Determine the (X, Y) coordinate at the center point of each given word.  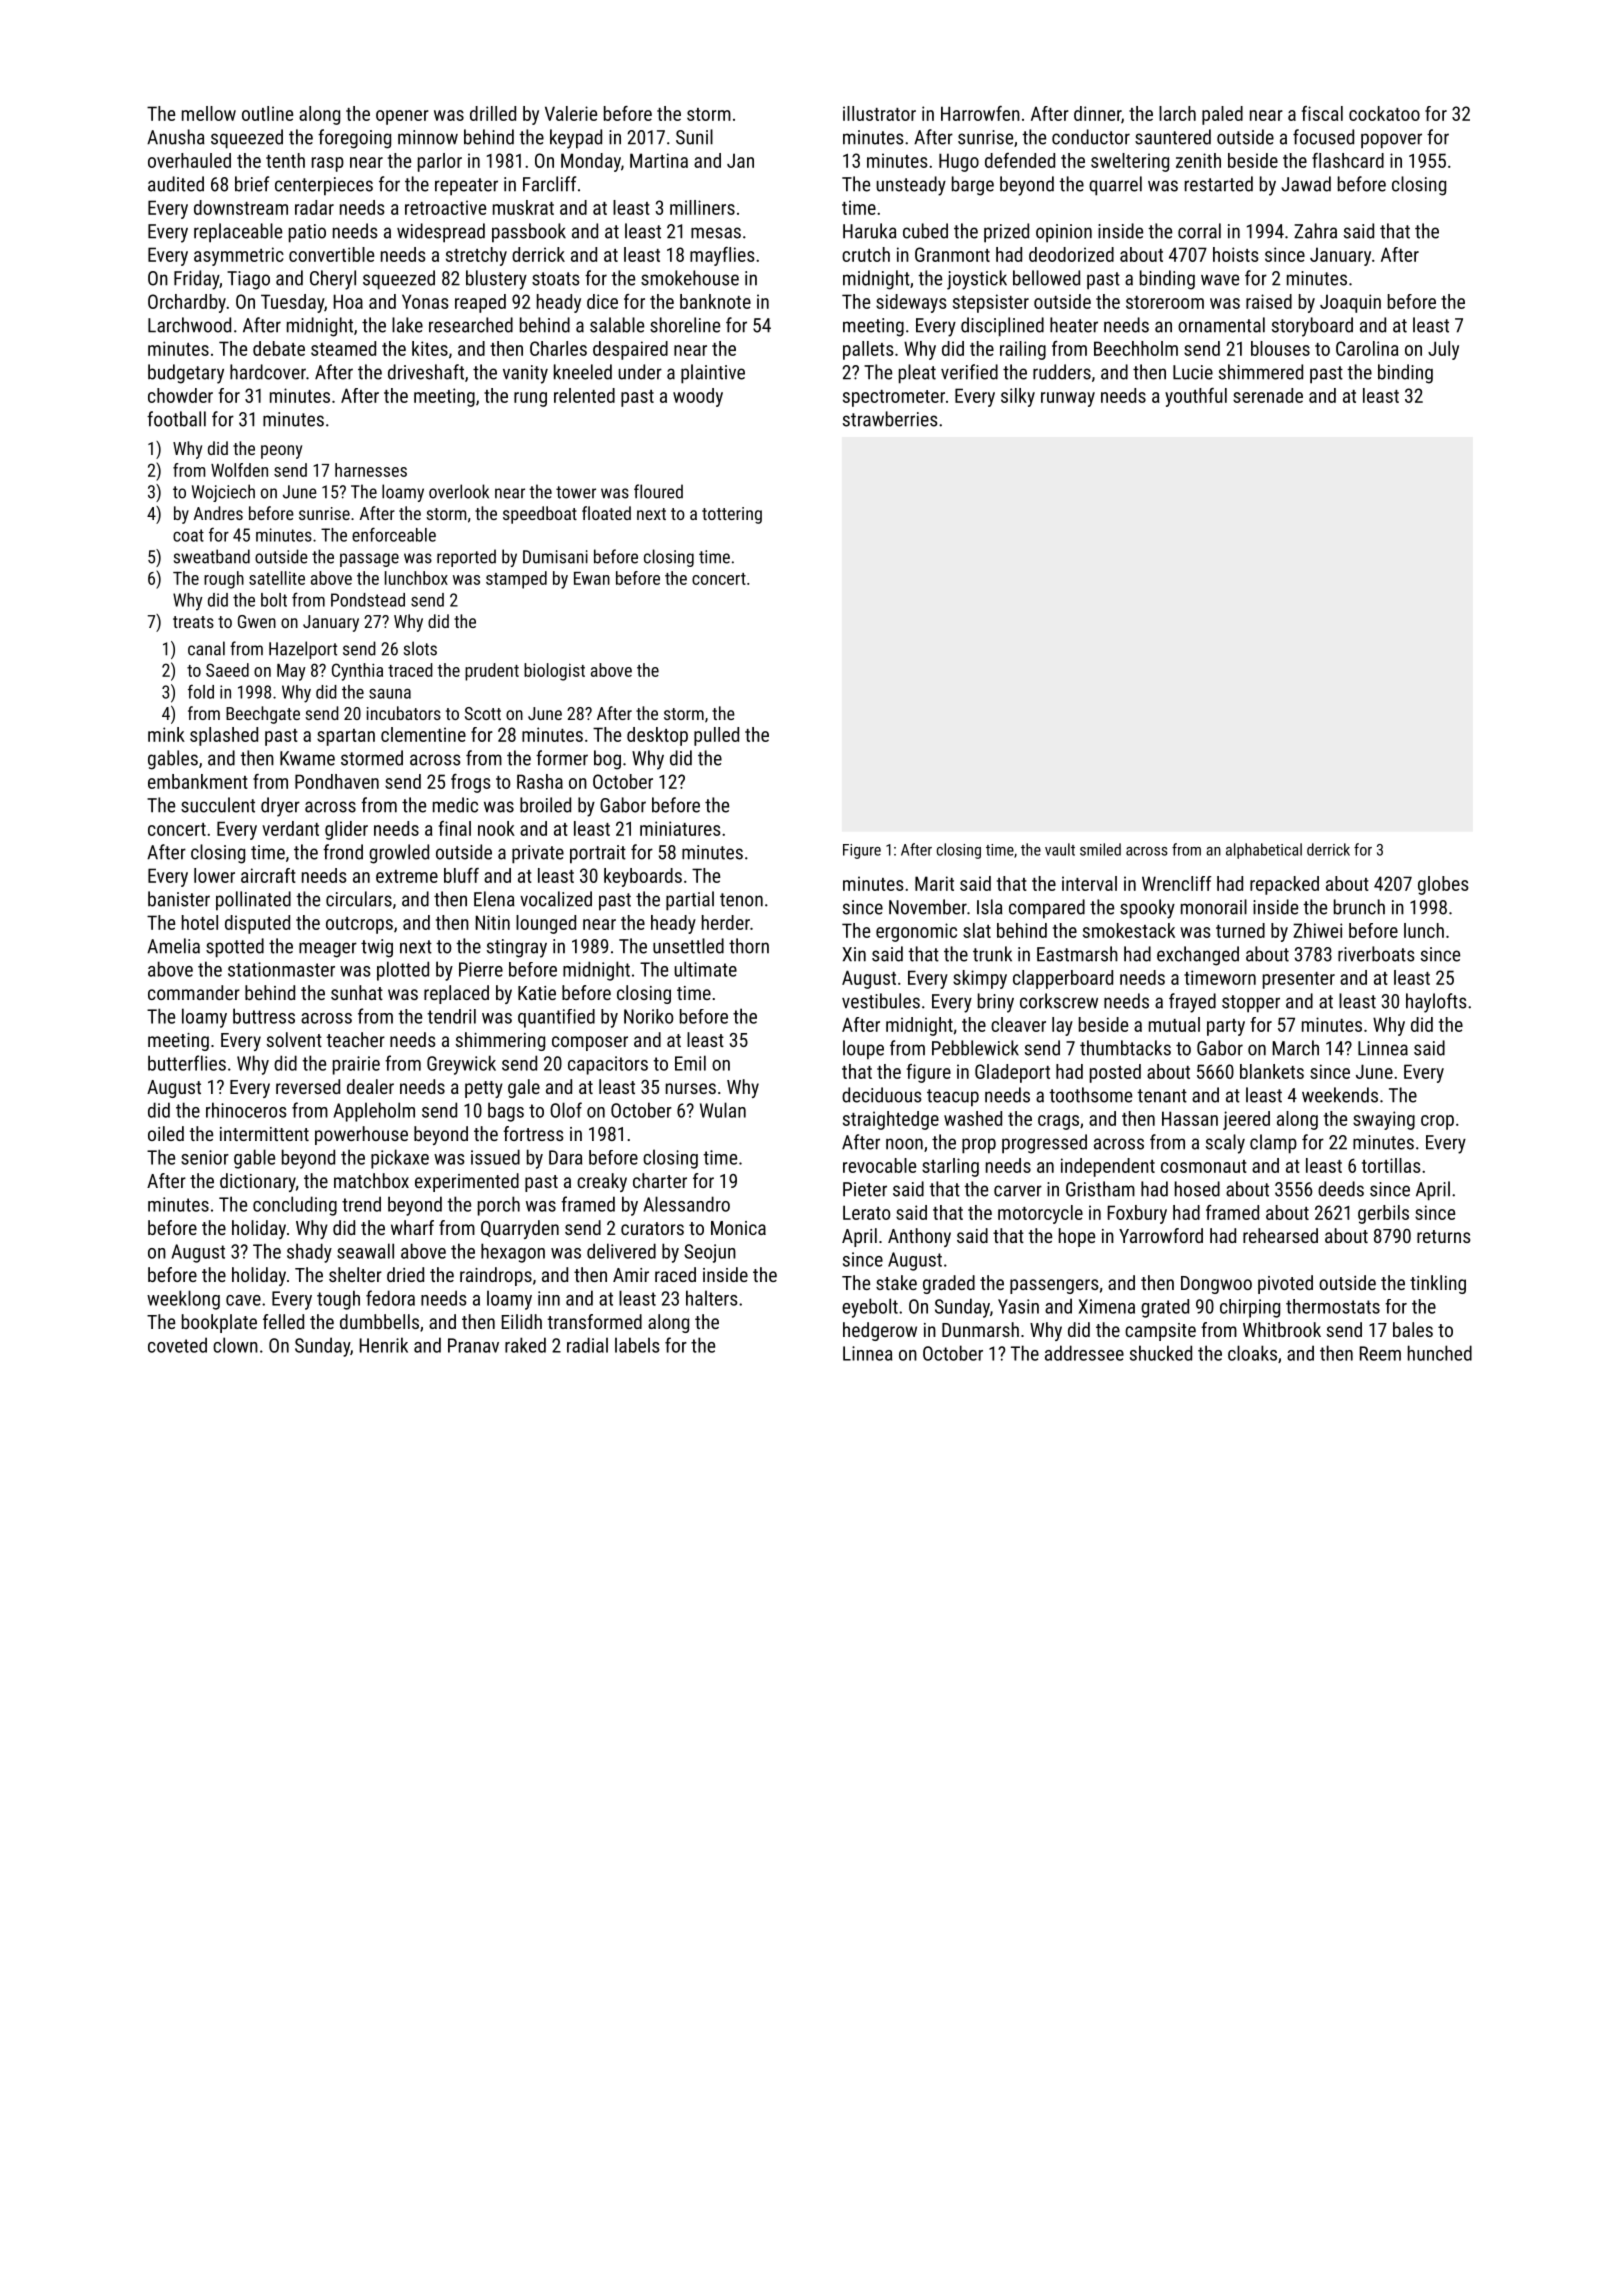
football (176, 419)
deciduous (882, 1095)
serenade (1268, 395)
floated (606, 513)
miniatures (680, 828)
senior (205, 1157)
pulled (716, 736)
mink (166, 734)
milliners (702, 207)
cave (243, 1300)
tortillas (1391, 1165)
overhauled (189, 160)
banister (179, 899)
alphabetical (1264, 851)
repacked (1284, 885)
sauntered (1173, 137)
